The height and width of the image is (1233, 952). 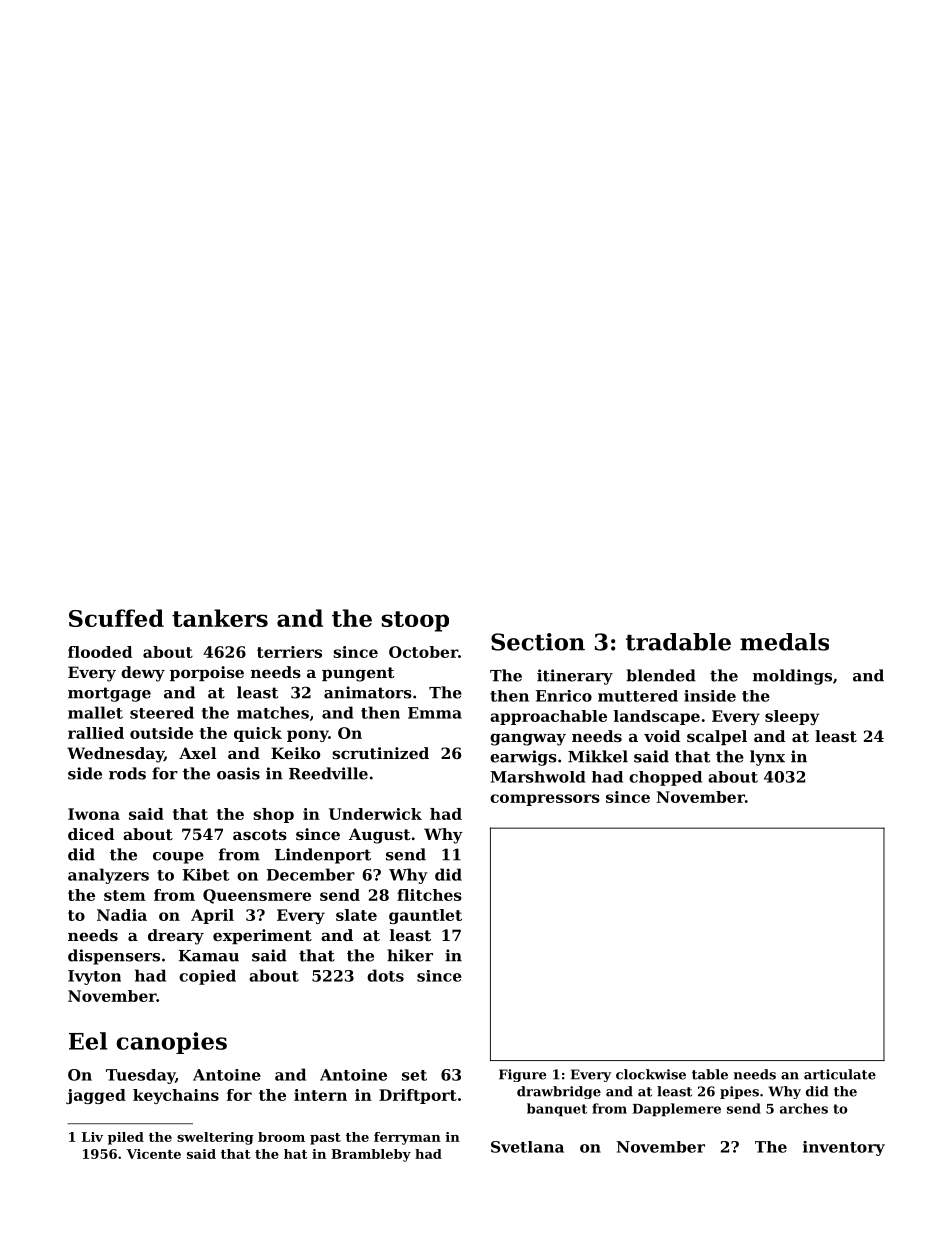 I want to click on Nadia, so click(x=122, y=915).
